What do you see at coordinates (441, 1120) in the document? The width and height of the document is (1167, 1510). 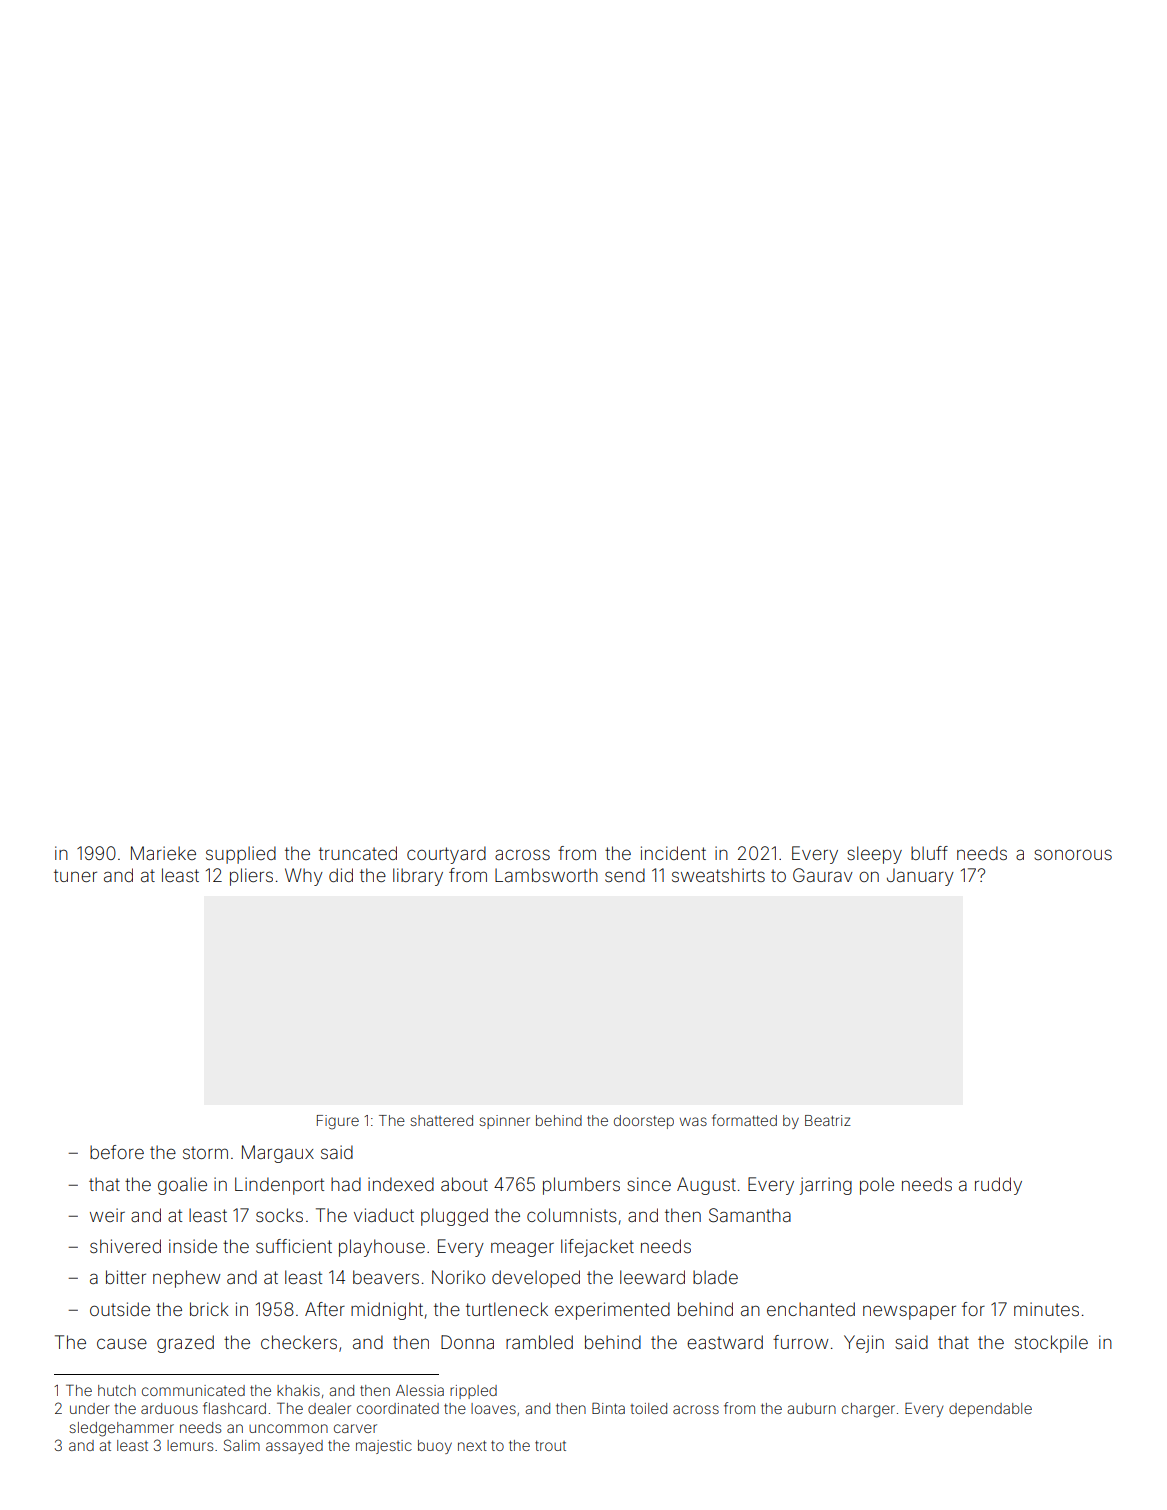 I see `shattered` at bounding box center [441, 1120].
